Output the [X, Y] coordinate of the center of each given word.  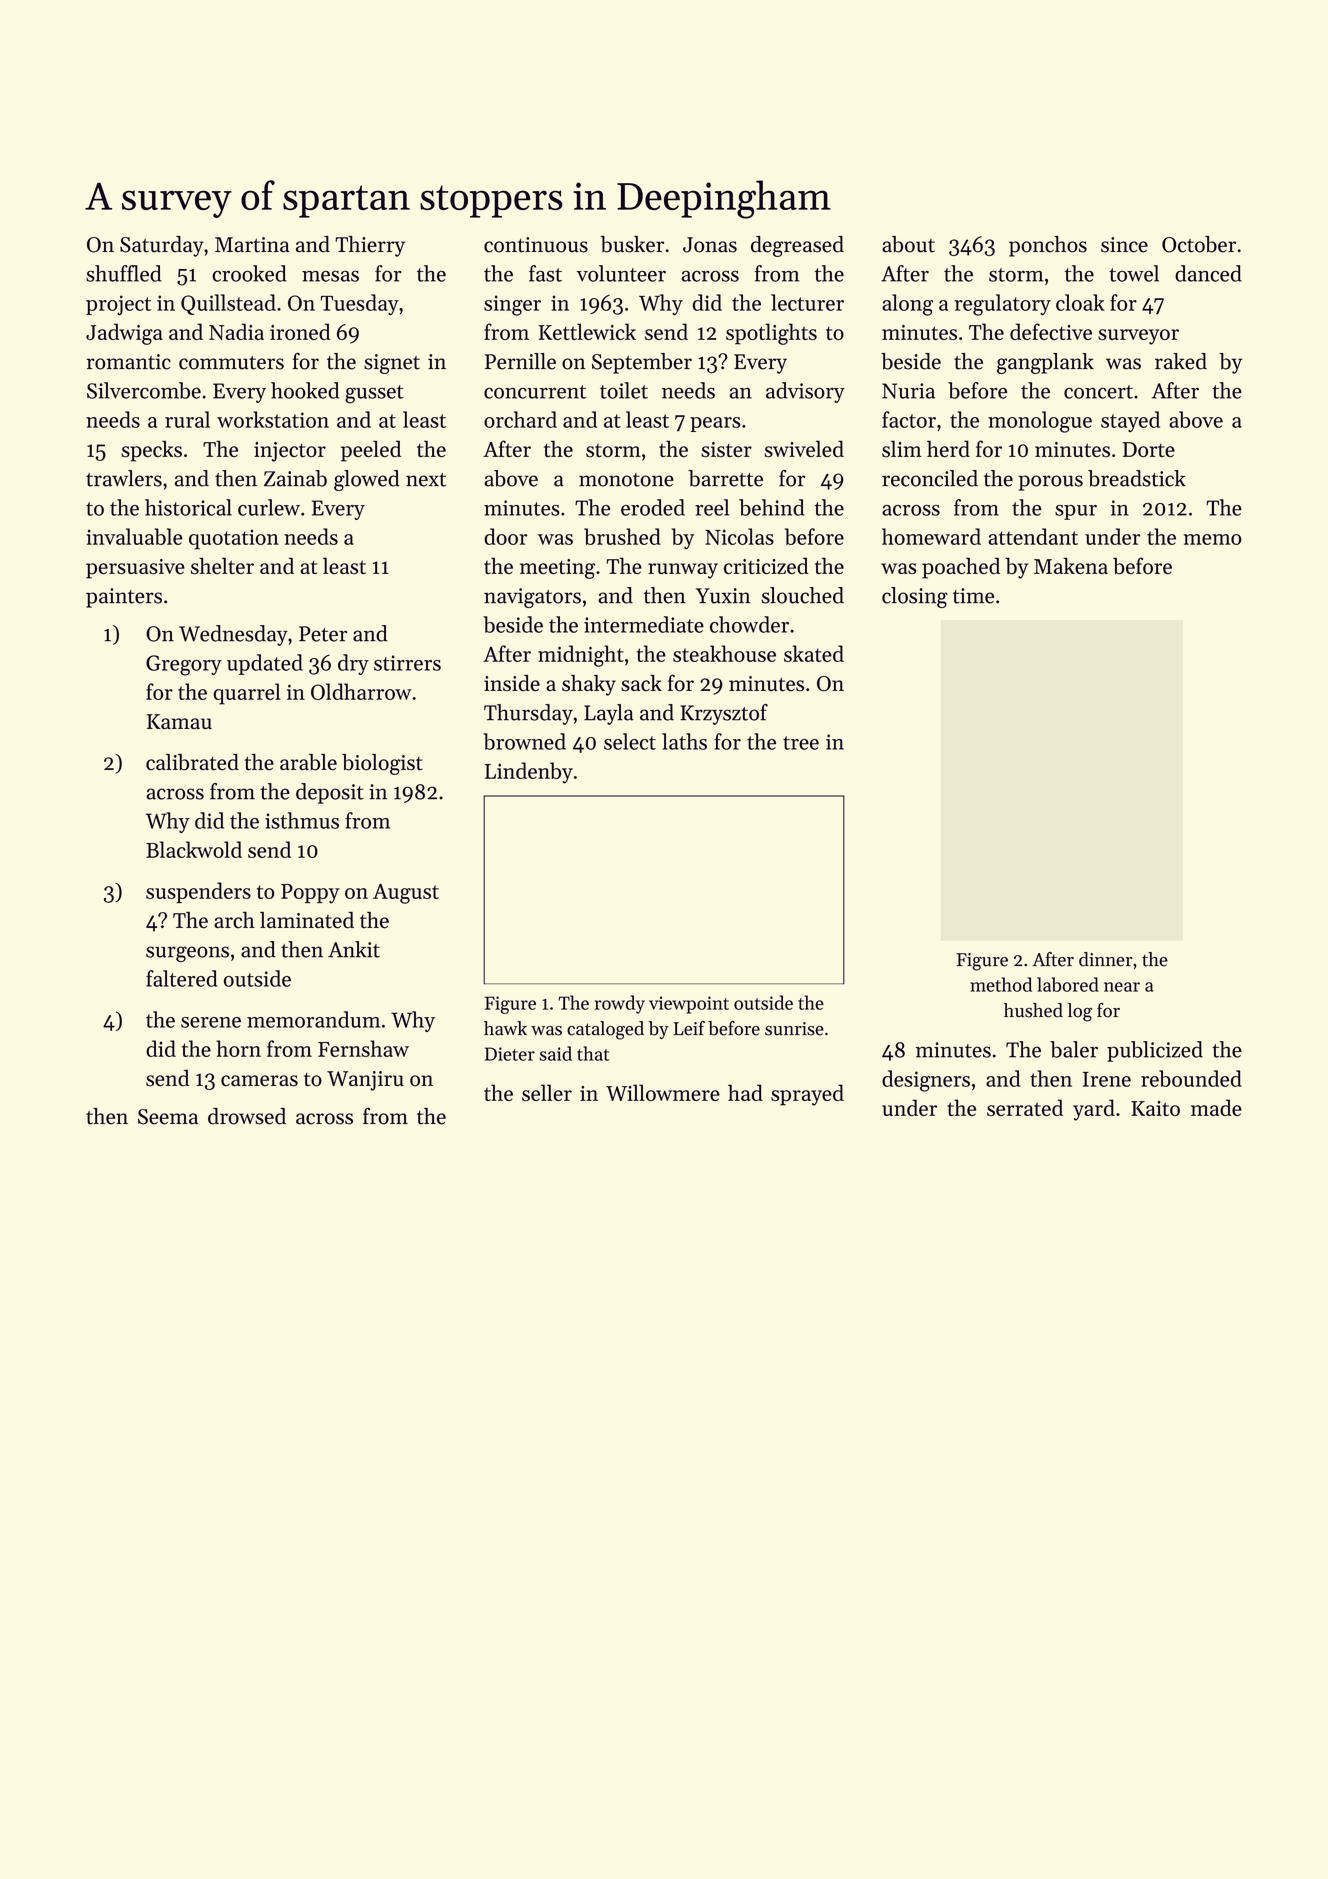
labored [1068, 984]
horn [238, 1048]
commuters [231, 363]
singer [512, 305]
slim [902, 448]
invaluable [134, 536]
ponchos [1048, 246]
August [406, 893]
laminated [307, 920]
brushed [622, 536]
